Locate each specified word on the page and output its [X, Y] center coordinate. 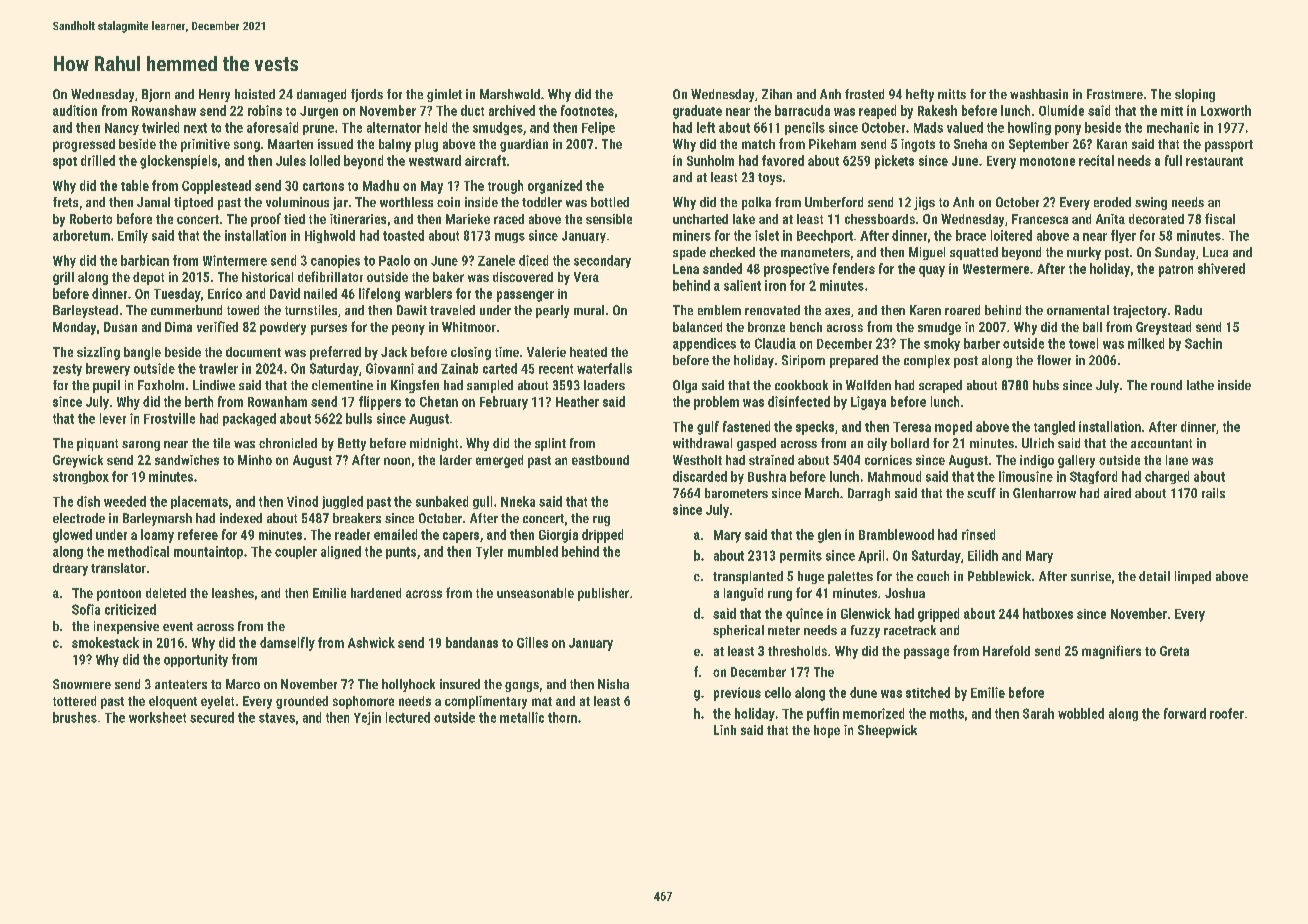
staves [277, 718]
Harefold [1006, 650]
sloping [1195, 95]
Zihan [777, 94]
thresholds [797, 651]
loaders [604, 385]
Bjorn [156, 95]
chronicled [288, 443]
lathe [1200, 385]
